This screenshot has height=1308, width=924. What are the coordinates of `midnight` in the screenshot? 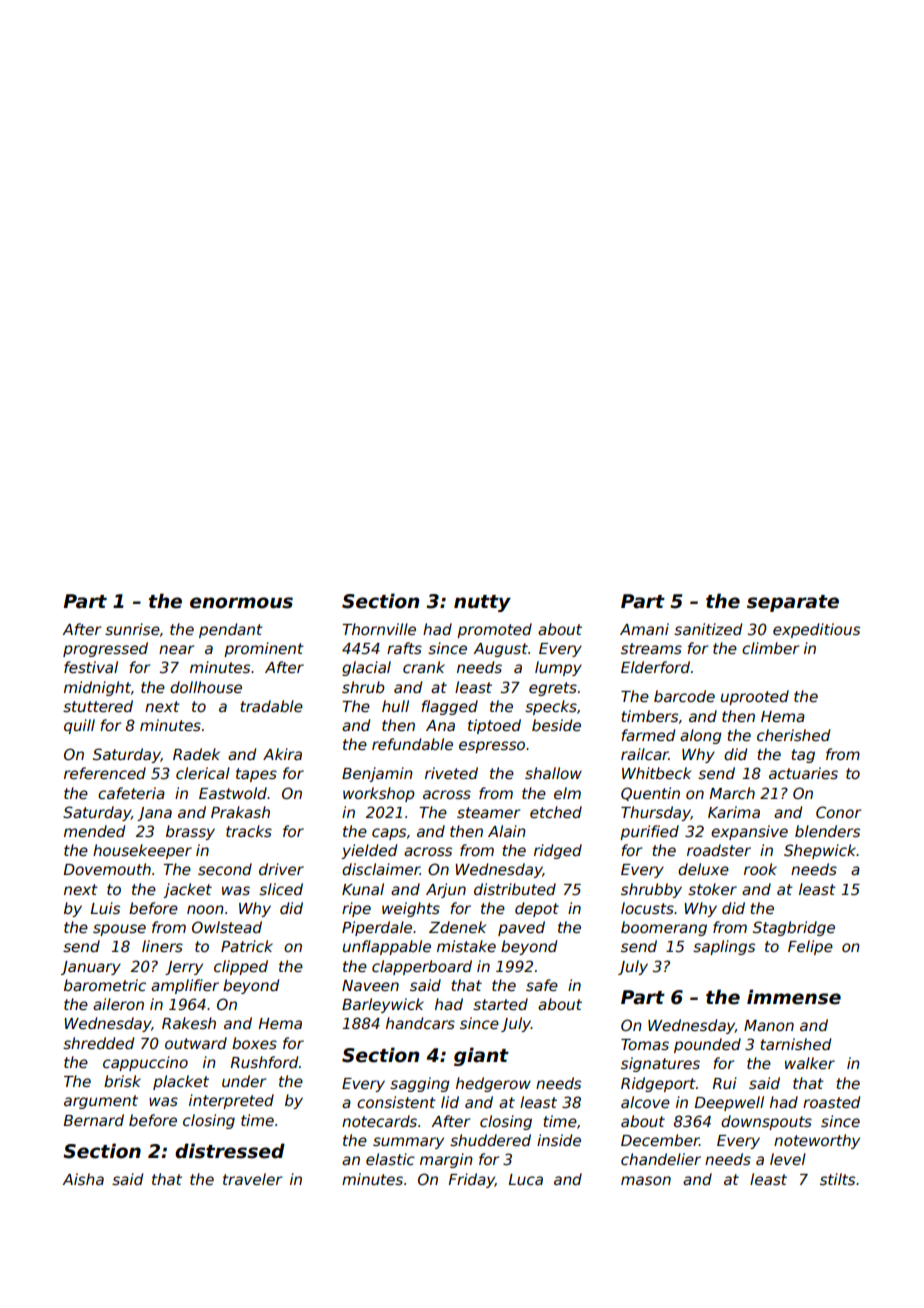 It's located at (97, 688).
